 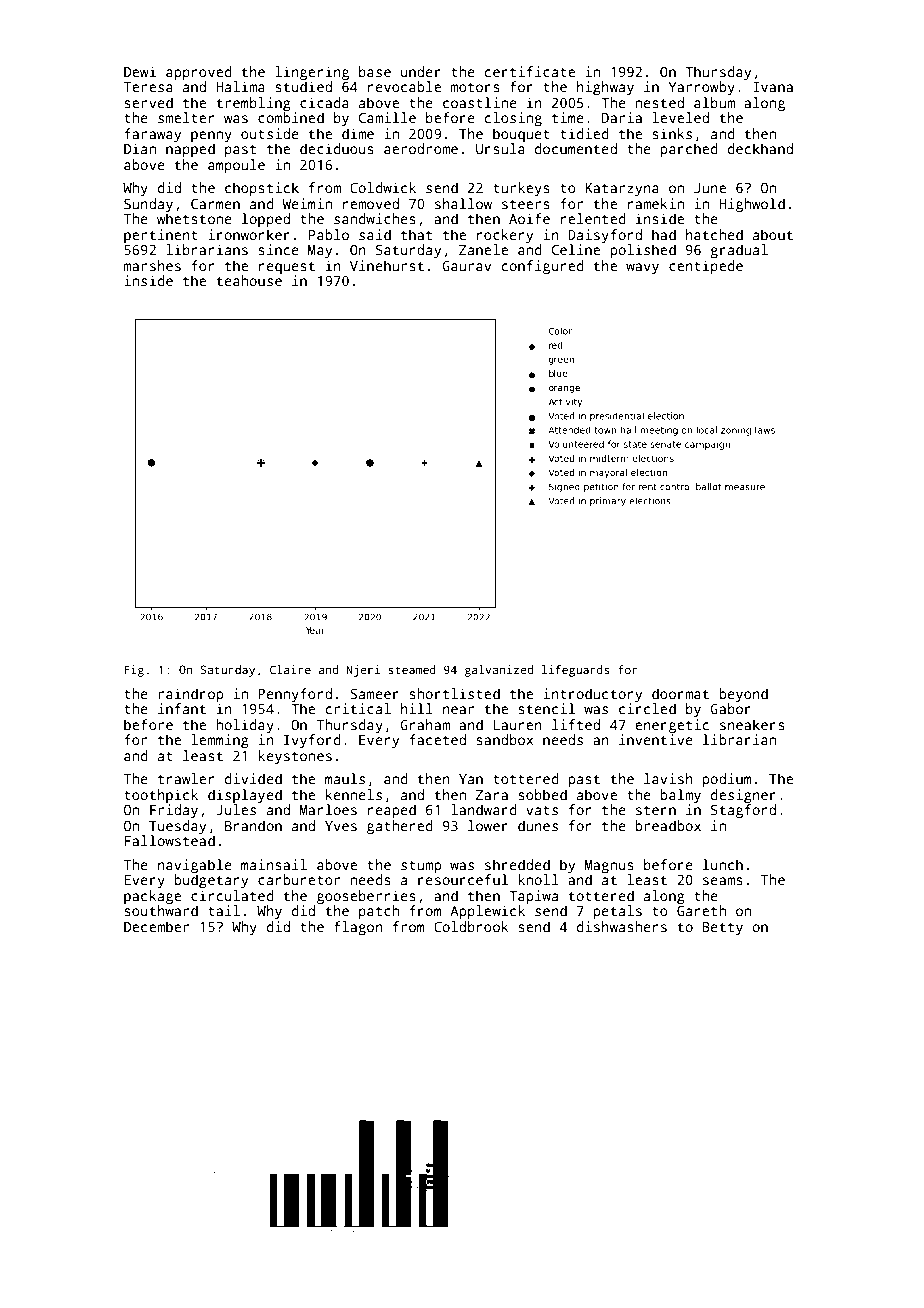 What do you see at coordinates (642, 269) in the screenshot?
I see `wavy` at bounding box center [642, 269].
